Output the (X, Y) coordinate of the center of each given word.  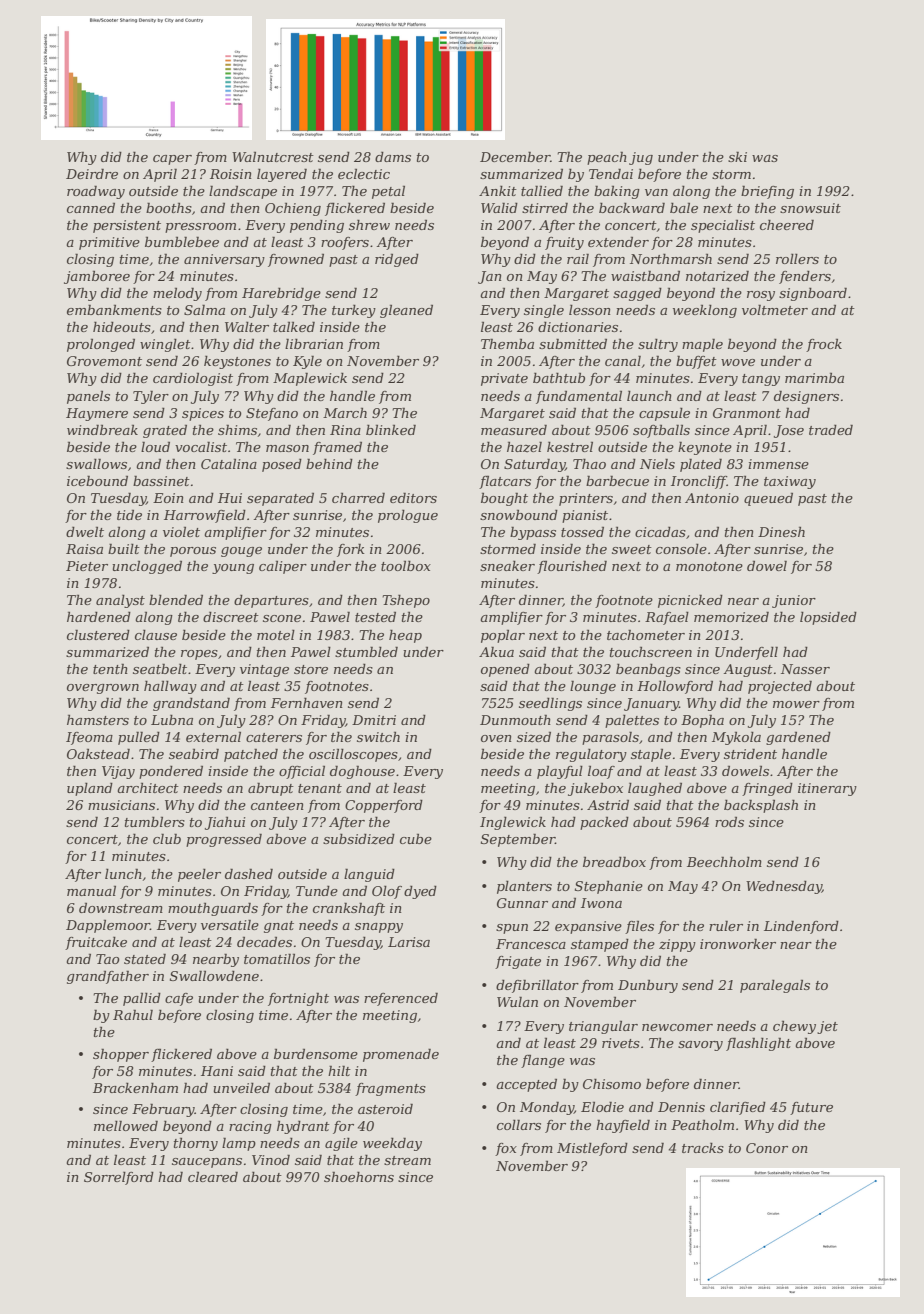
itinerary (827, 789)
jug (641, 158)
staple (651, 755)
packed (604, 823)
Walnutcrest (273, 157)
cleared (213, 1177)
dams (393, 157)
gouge (241, 552)
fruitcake (96, 943)
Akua (496, 652)
